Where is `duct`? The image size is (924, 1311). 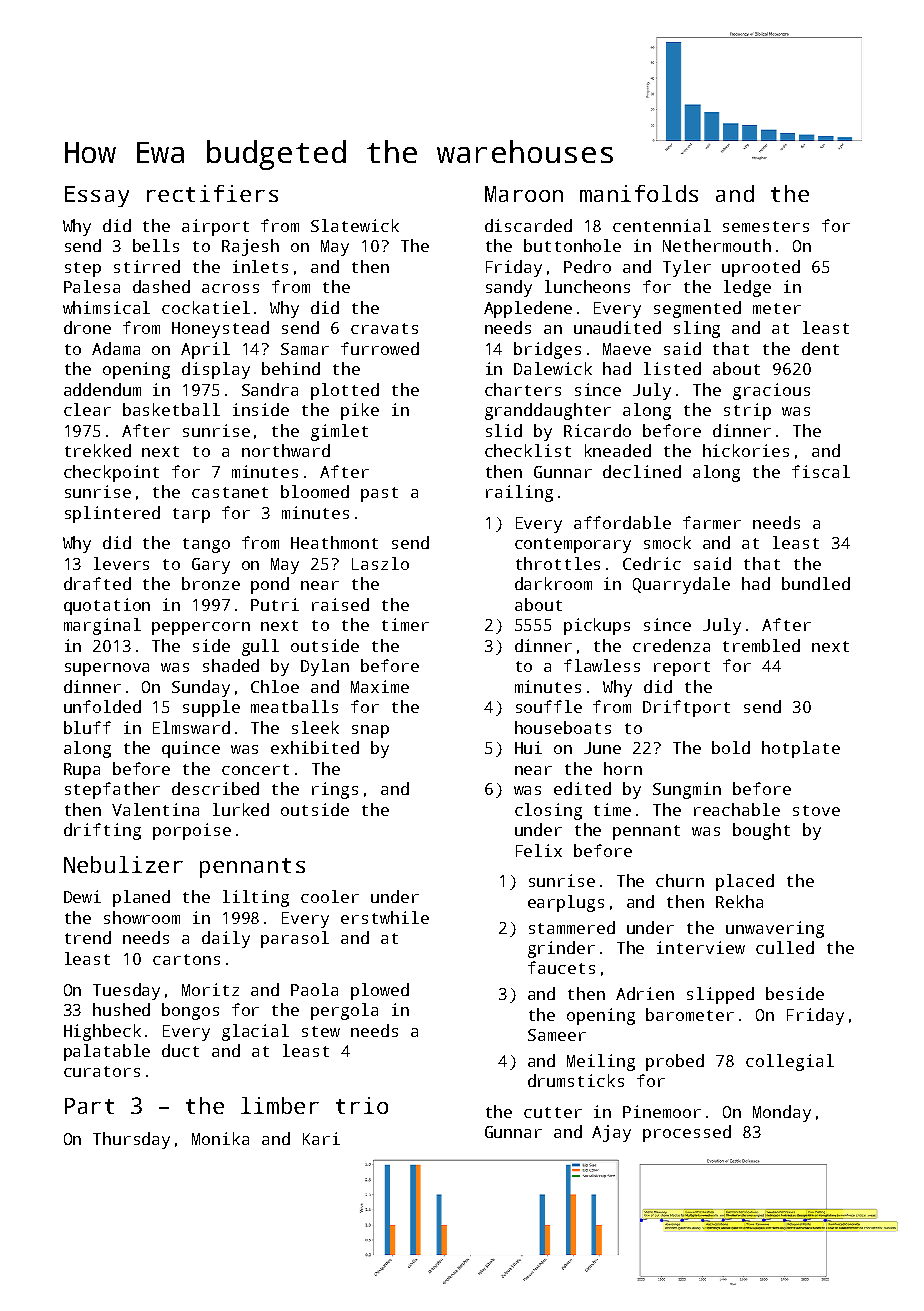
duct is located at coordinates (180, 1050).
